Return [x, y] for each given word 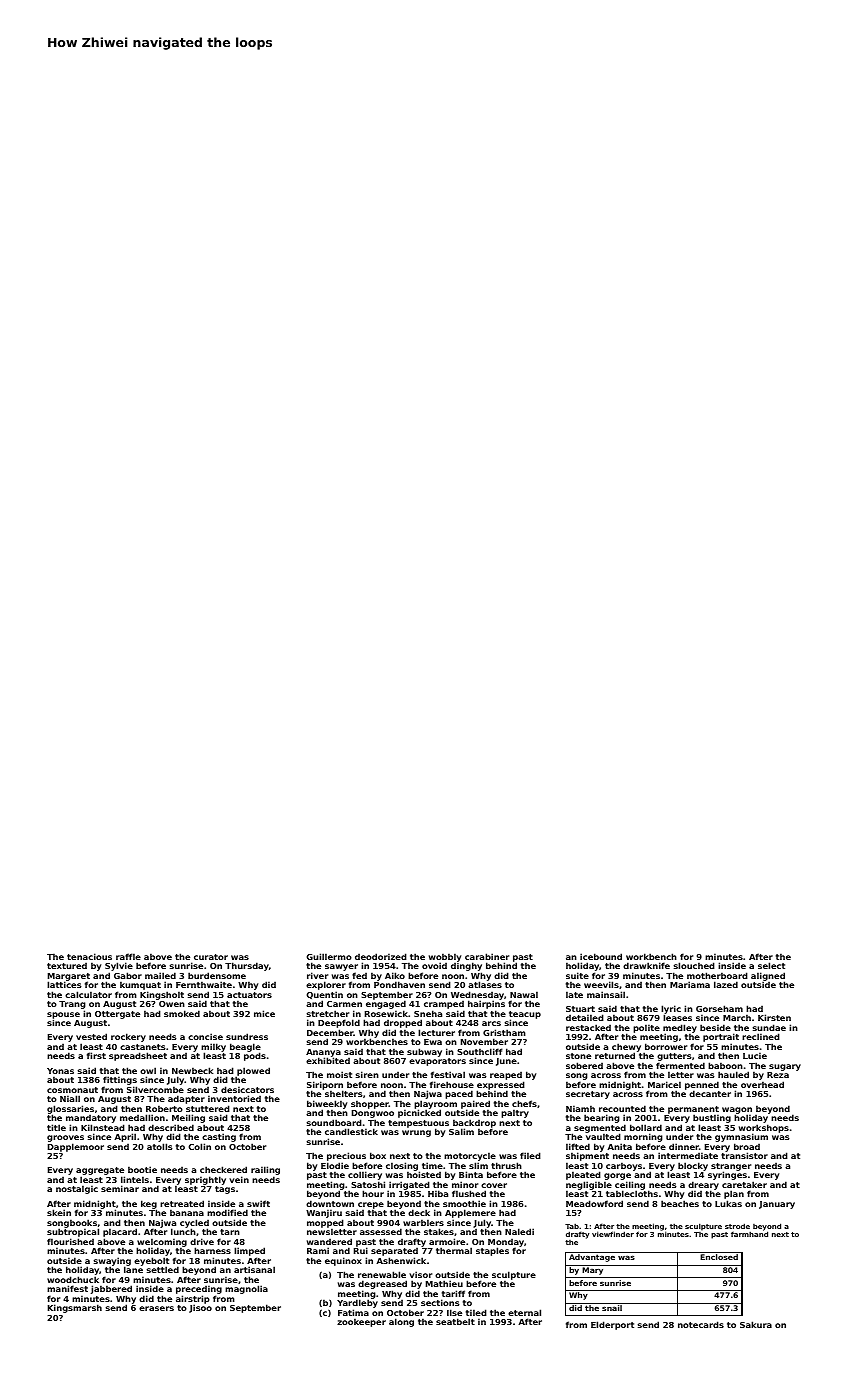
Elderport [612, 1325]
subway [424, 1052]
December [330, 1032]
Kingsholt [162, 995]
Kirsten [774, 1017]
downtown [330, 1203]
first [96, 1055]
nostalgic [77, 1189]
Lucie [755, 1055]
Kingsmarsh [75, 1308]
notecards [701, 1324]
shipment [587, 1157]
